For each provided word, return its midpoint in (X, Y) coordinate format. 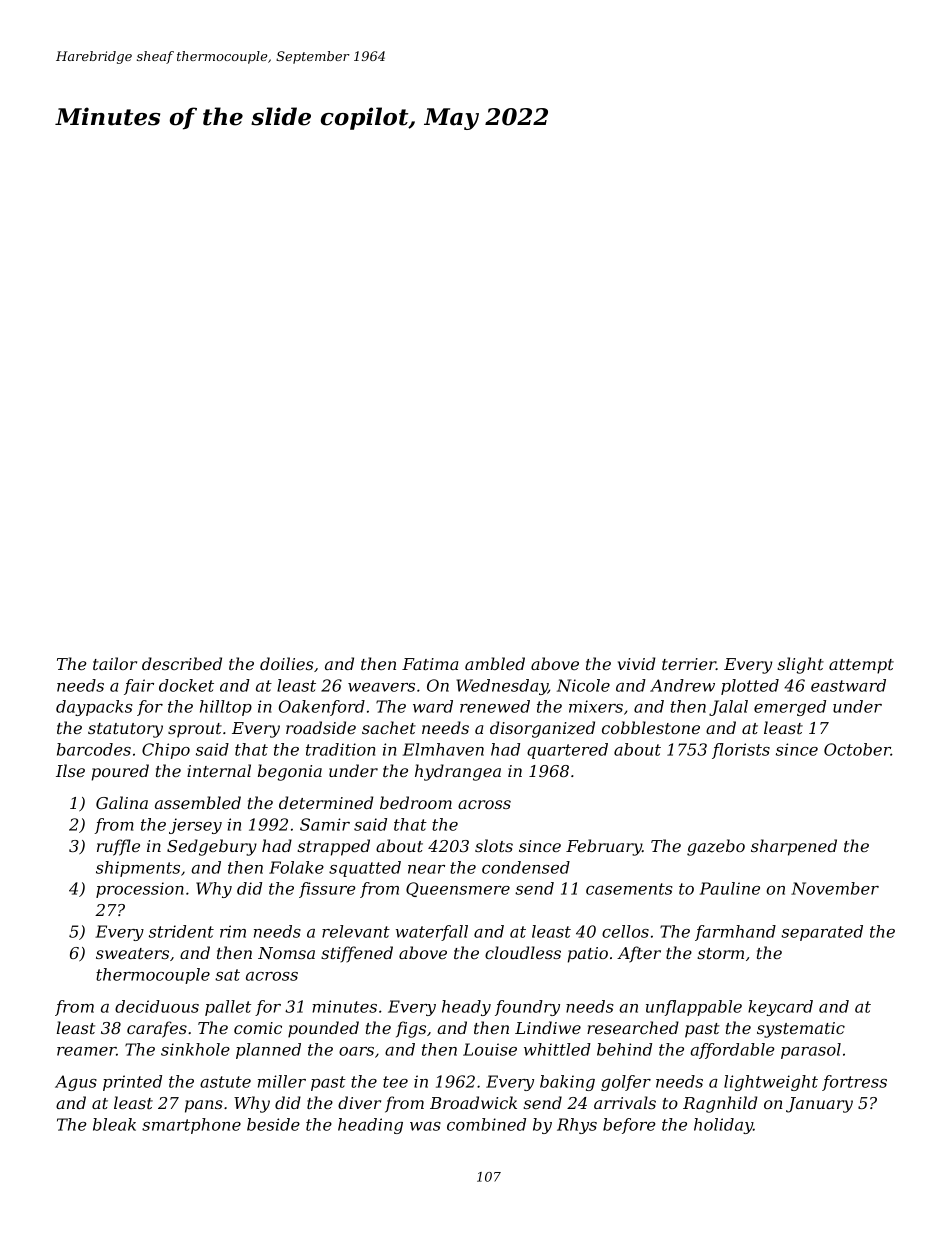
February (604, 847)
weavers (381, 687)
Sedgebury (212, 847)
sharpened (794, 847)
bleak (114, 1124)
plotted (750, 687)
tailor (115, 663)
